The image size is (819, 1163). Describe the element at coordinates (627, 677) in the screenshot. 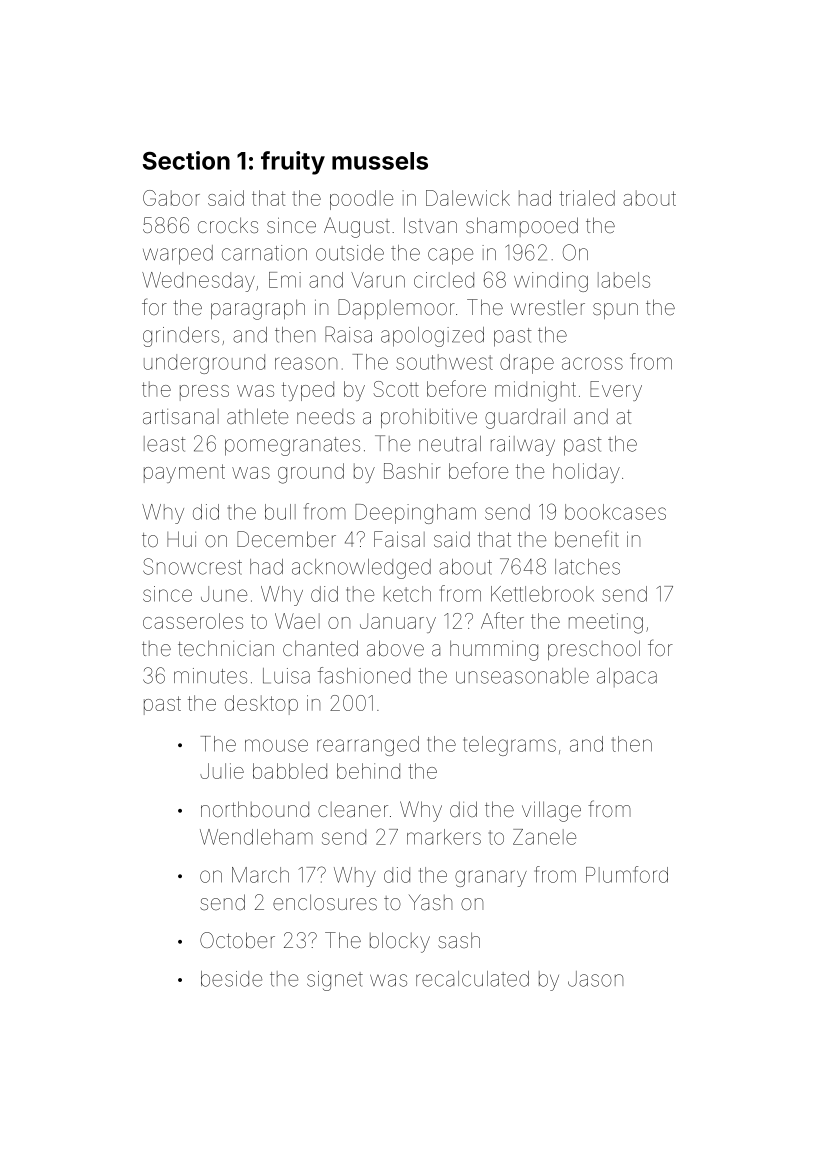

I see `alpaca` at that location.
